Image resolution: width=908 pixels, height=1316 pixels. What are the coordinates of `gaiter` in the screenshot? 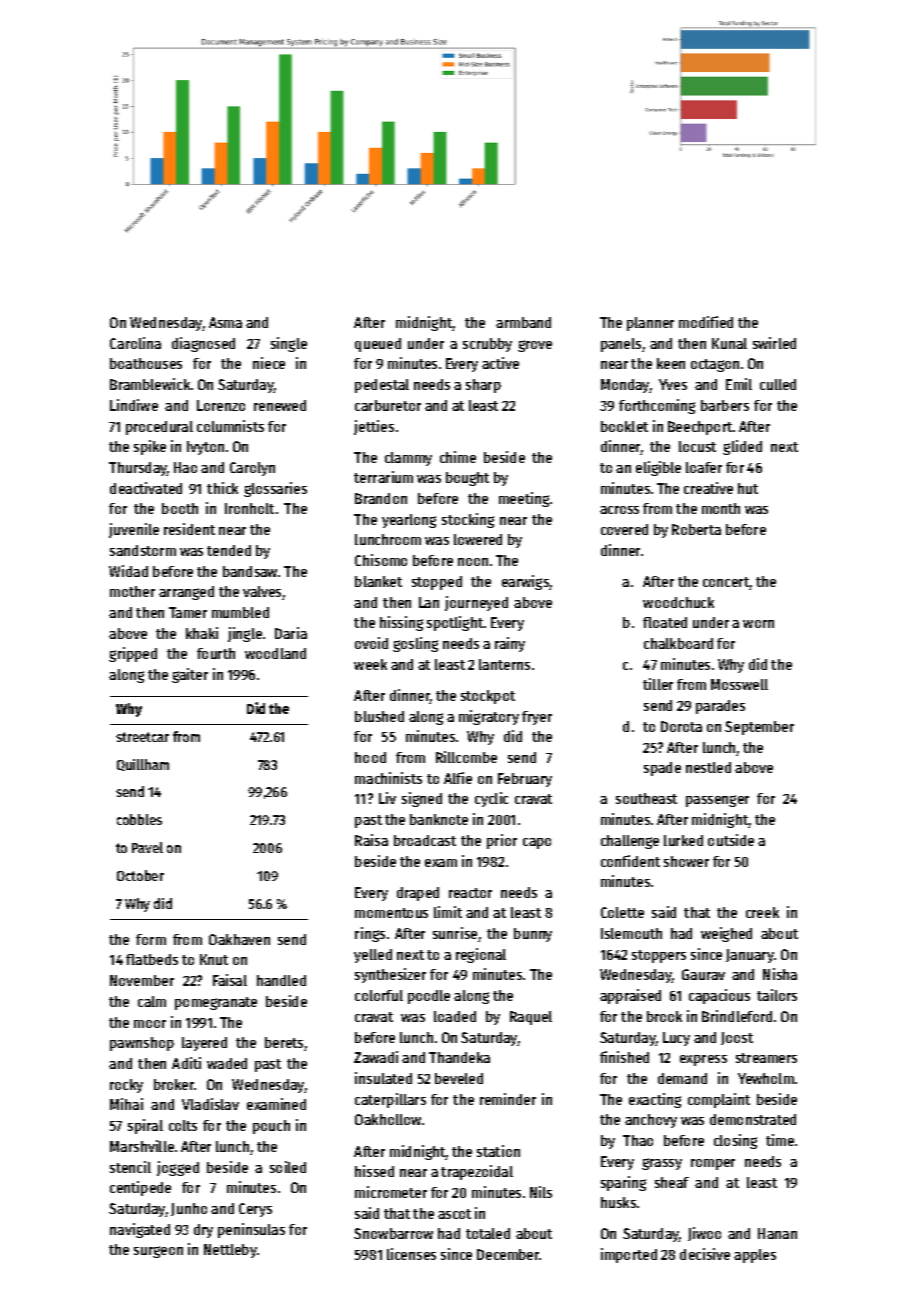 It's located at (190, 675).
